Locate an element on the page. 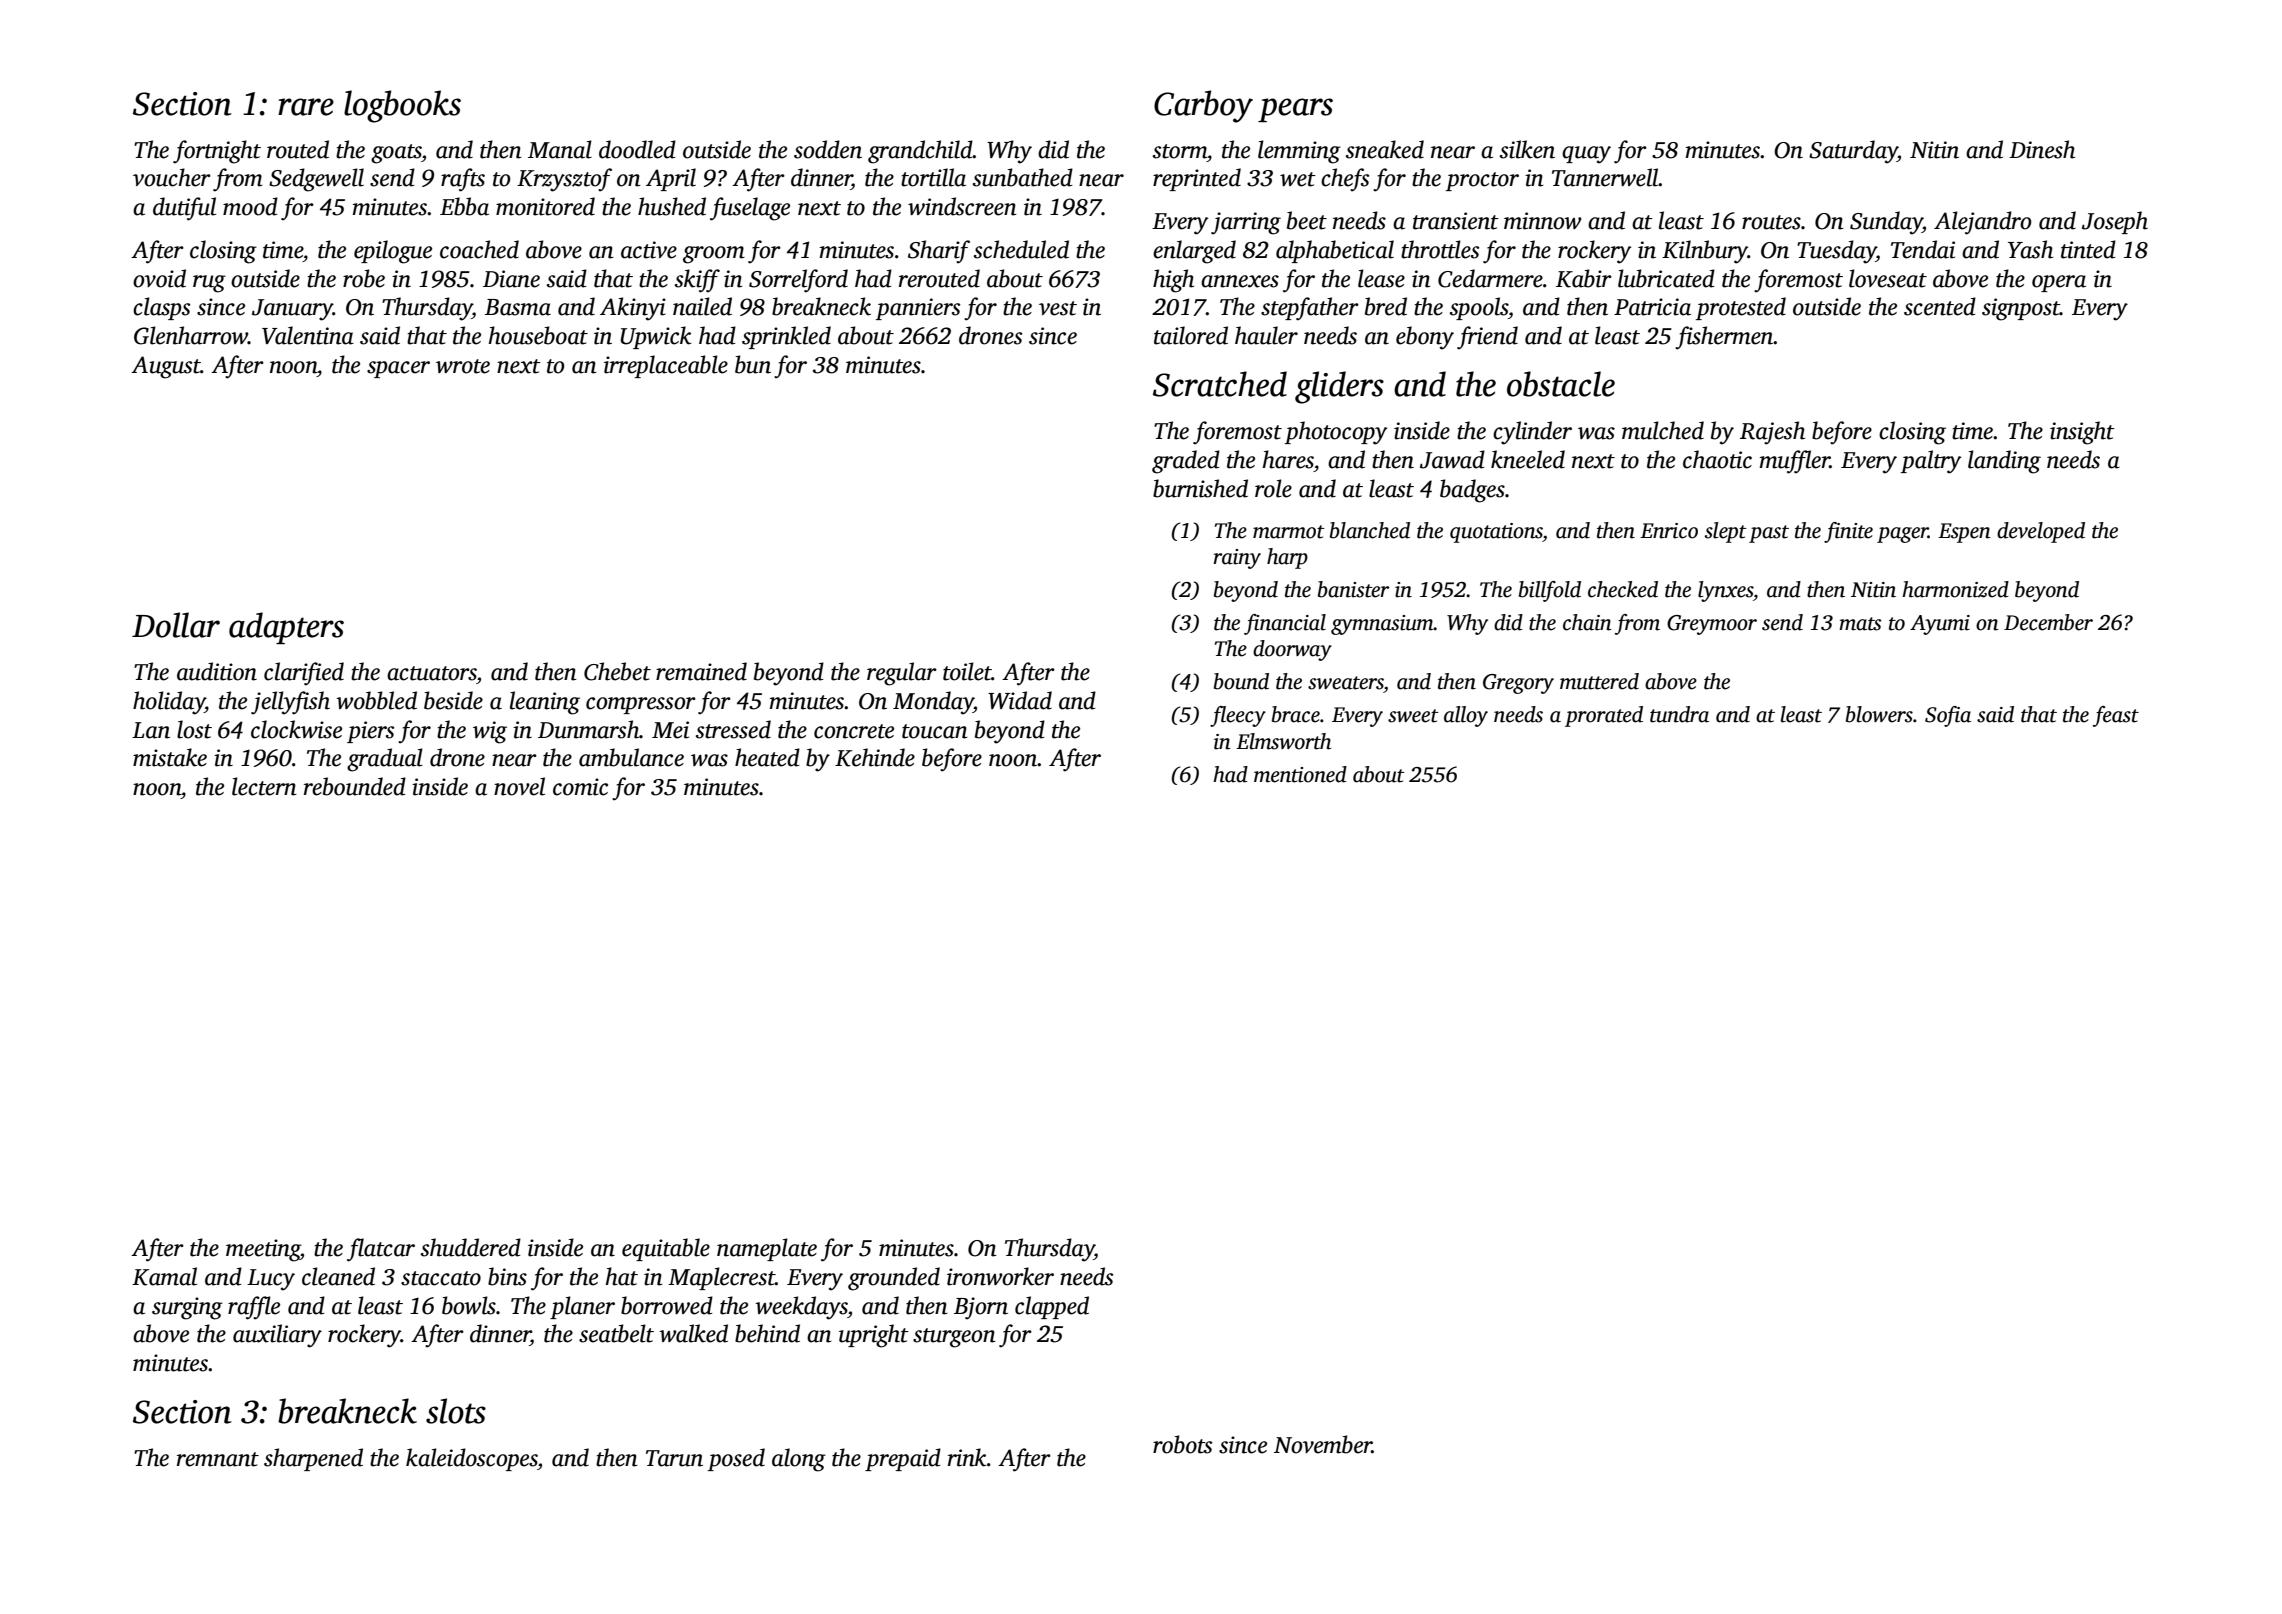 Image resolution: width=2282 pixels, height=1614 pixels. lectern is located at coordinates (264, 786).
